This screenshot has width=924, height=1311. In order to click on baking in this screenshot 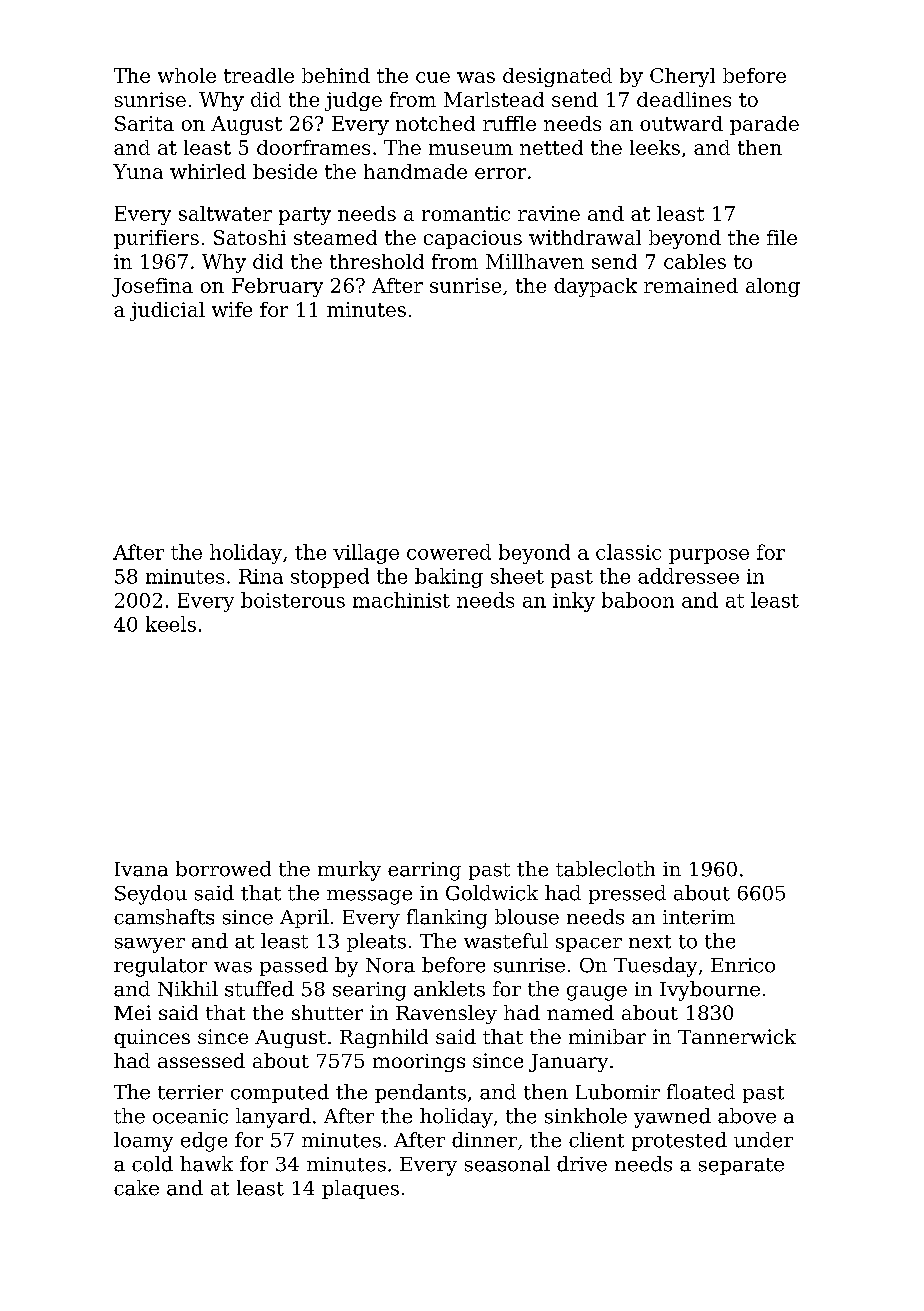, I will do `click(449, 578)`.
